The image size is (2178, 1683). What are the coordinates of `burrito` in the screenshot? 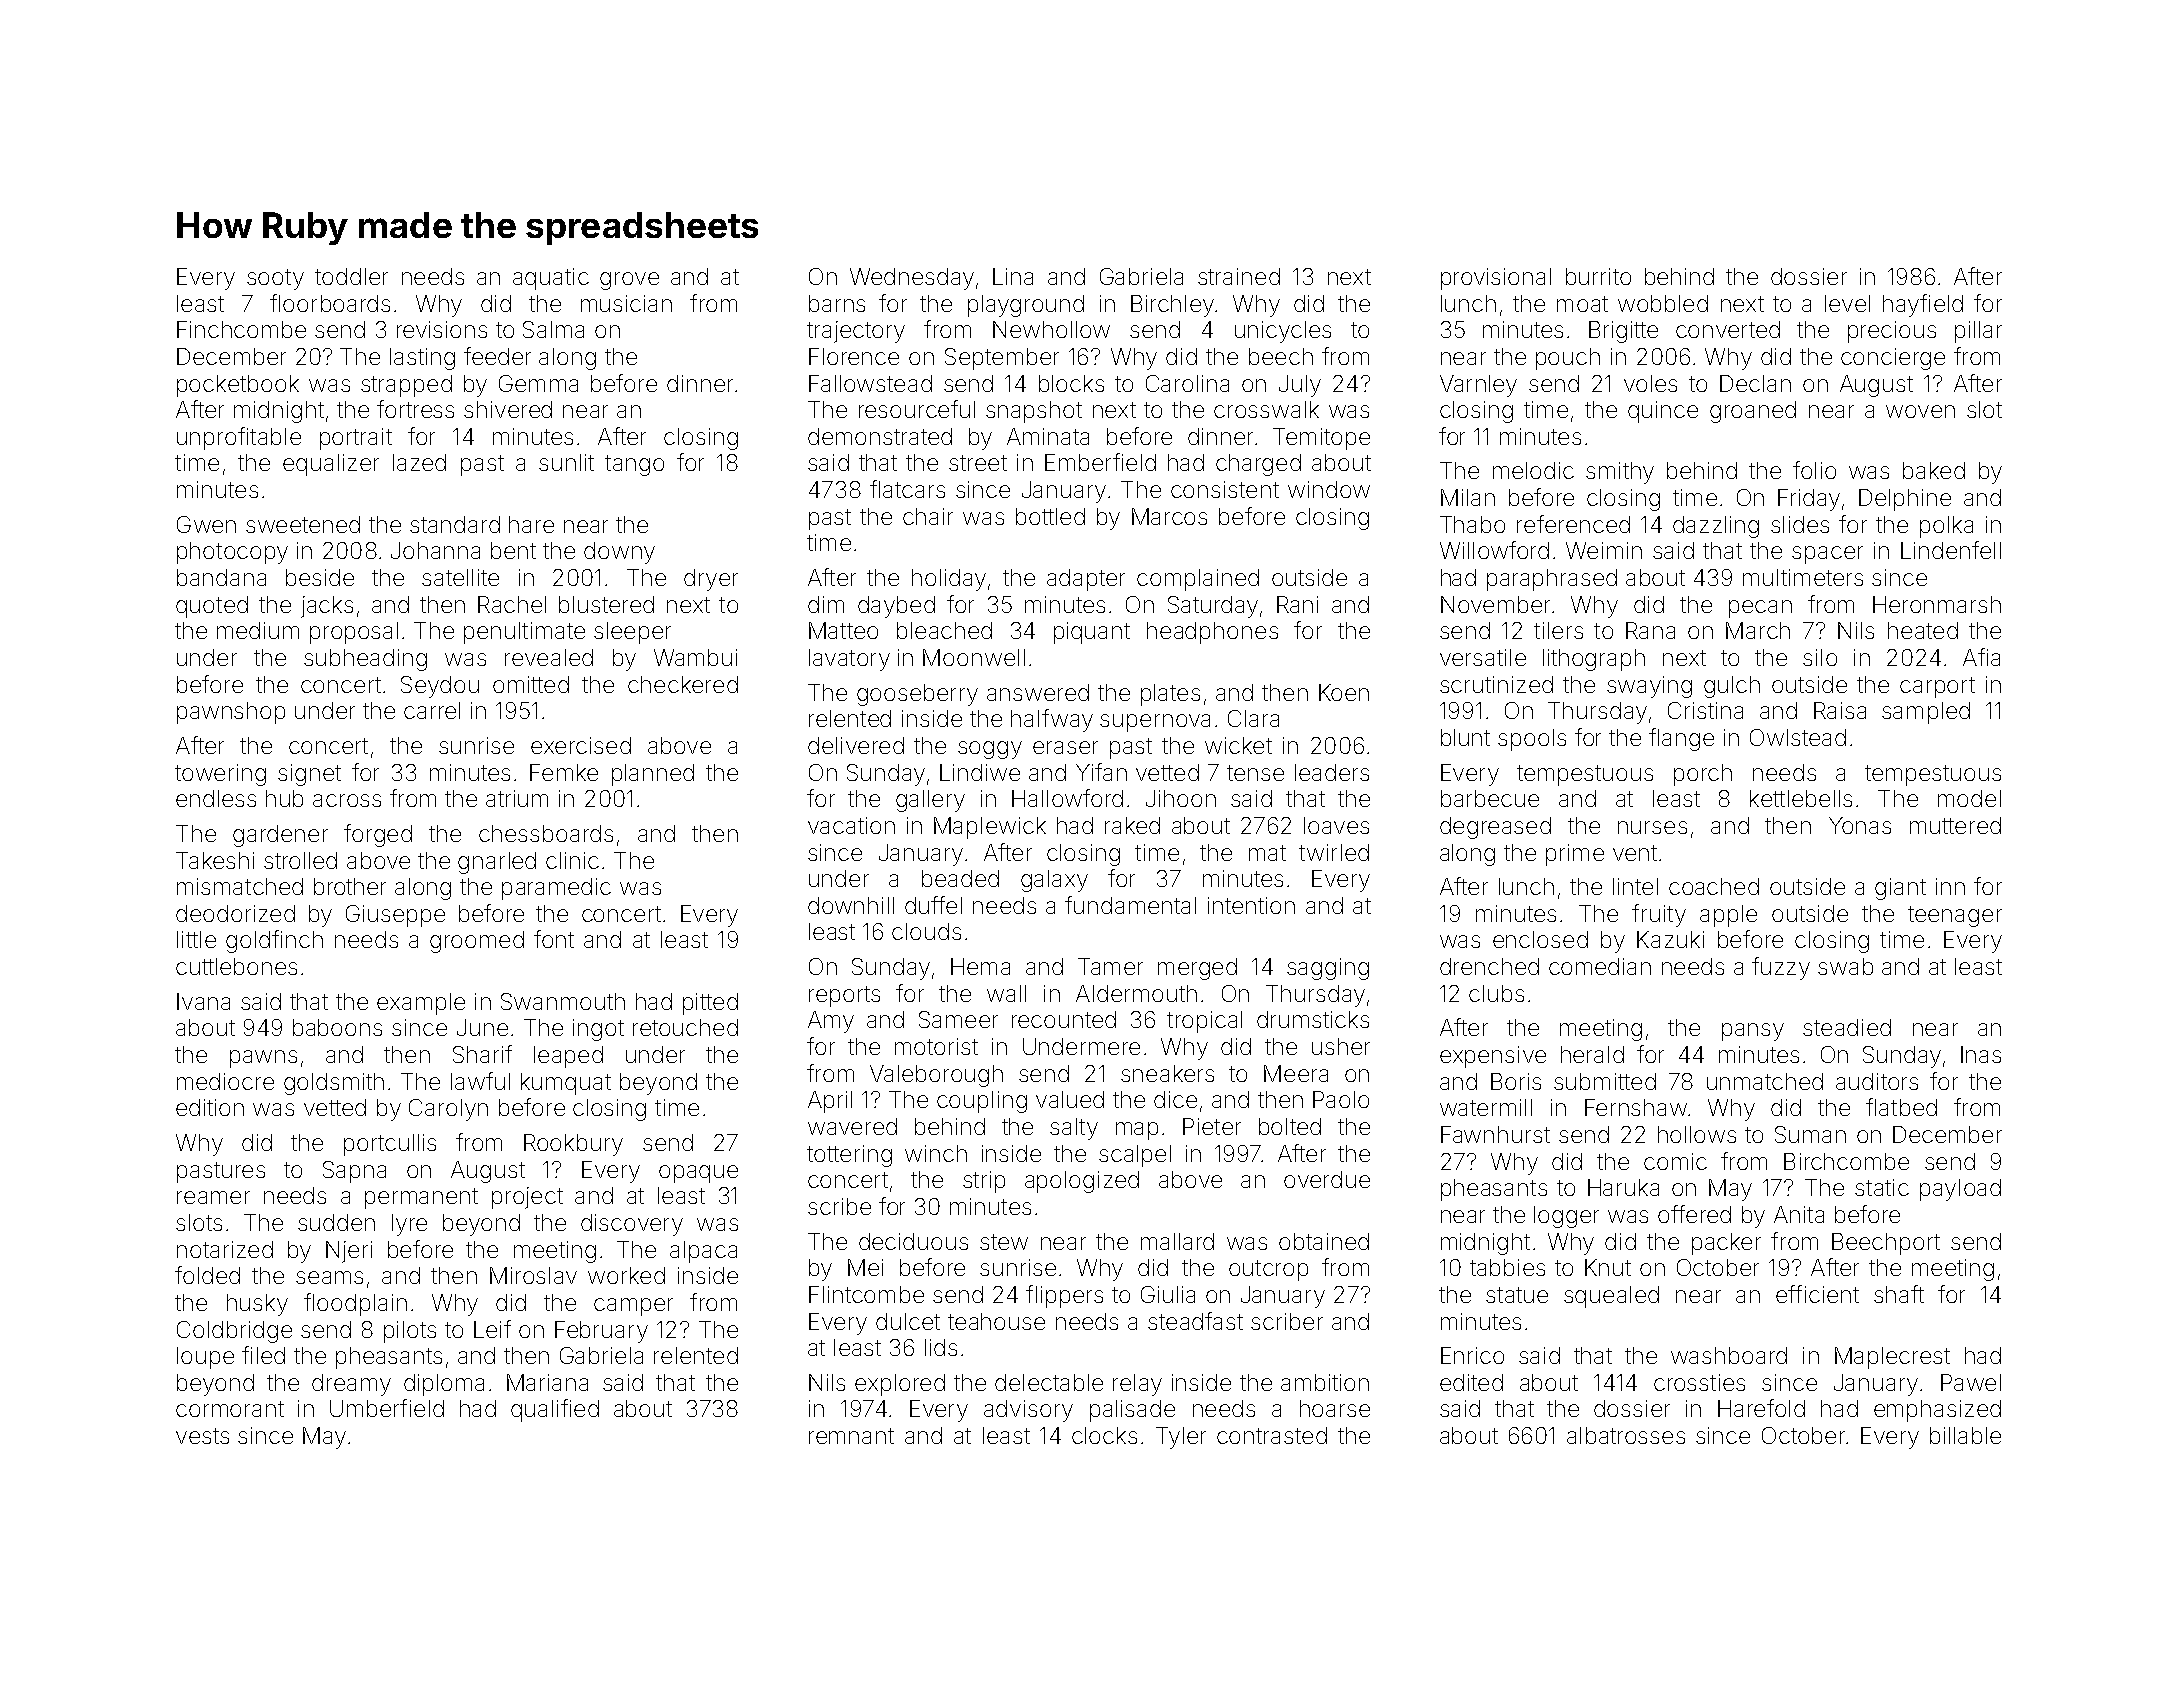 It's located at (1598, 276).
